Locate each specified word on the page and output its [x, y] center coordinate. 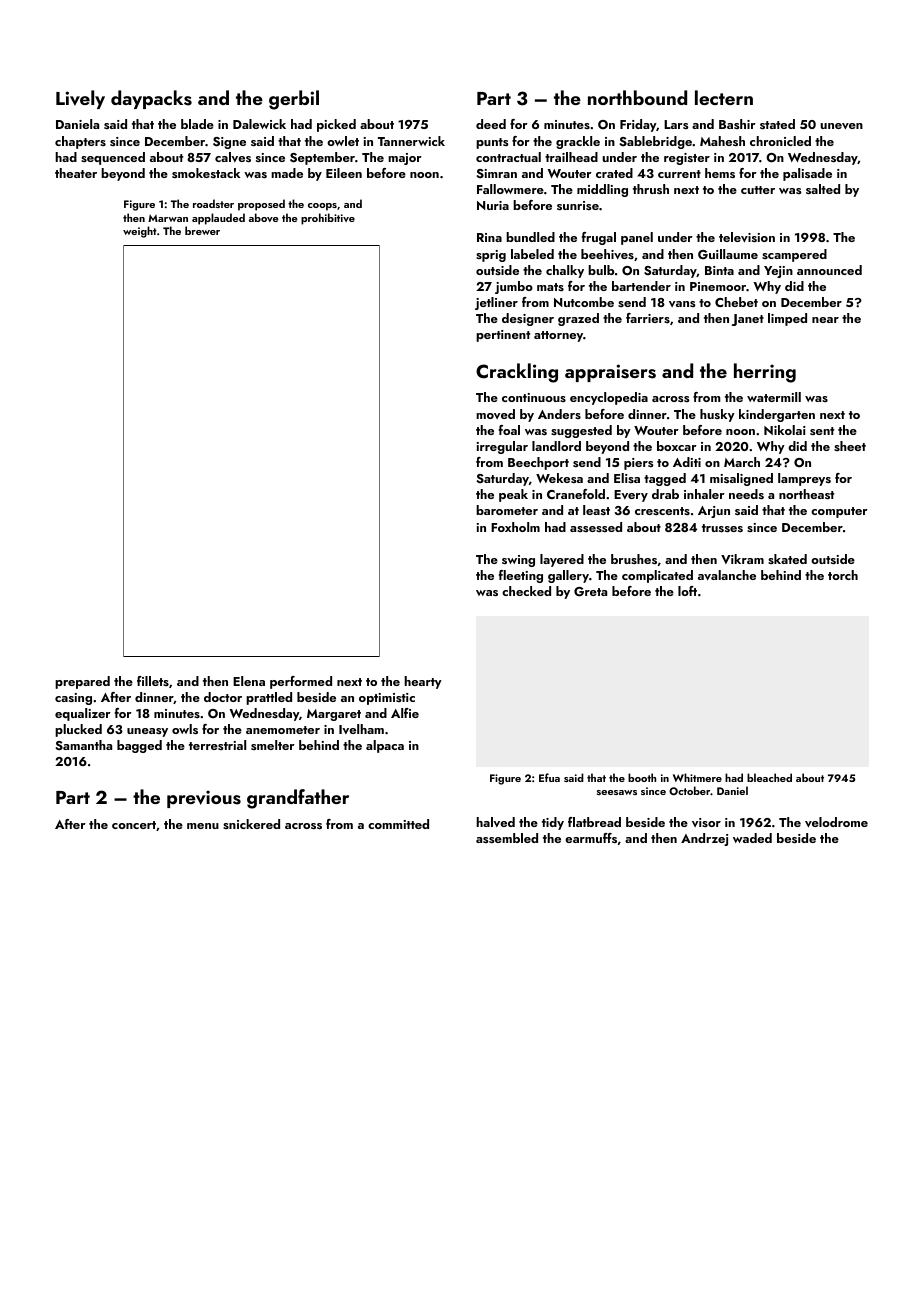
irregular [502, 447]
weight [140, 232]
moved [495, 414]
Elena [249, 681]
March [742, 462]
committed [398, 824]
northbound [637, 97]
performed [301, 682]
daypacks [151, 99]
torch [843, 575]
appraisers [610, 373]
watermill [774, 397]
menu [203, 826]
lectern [724, 97]
